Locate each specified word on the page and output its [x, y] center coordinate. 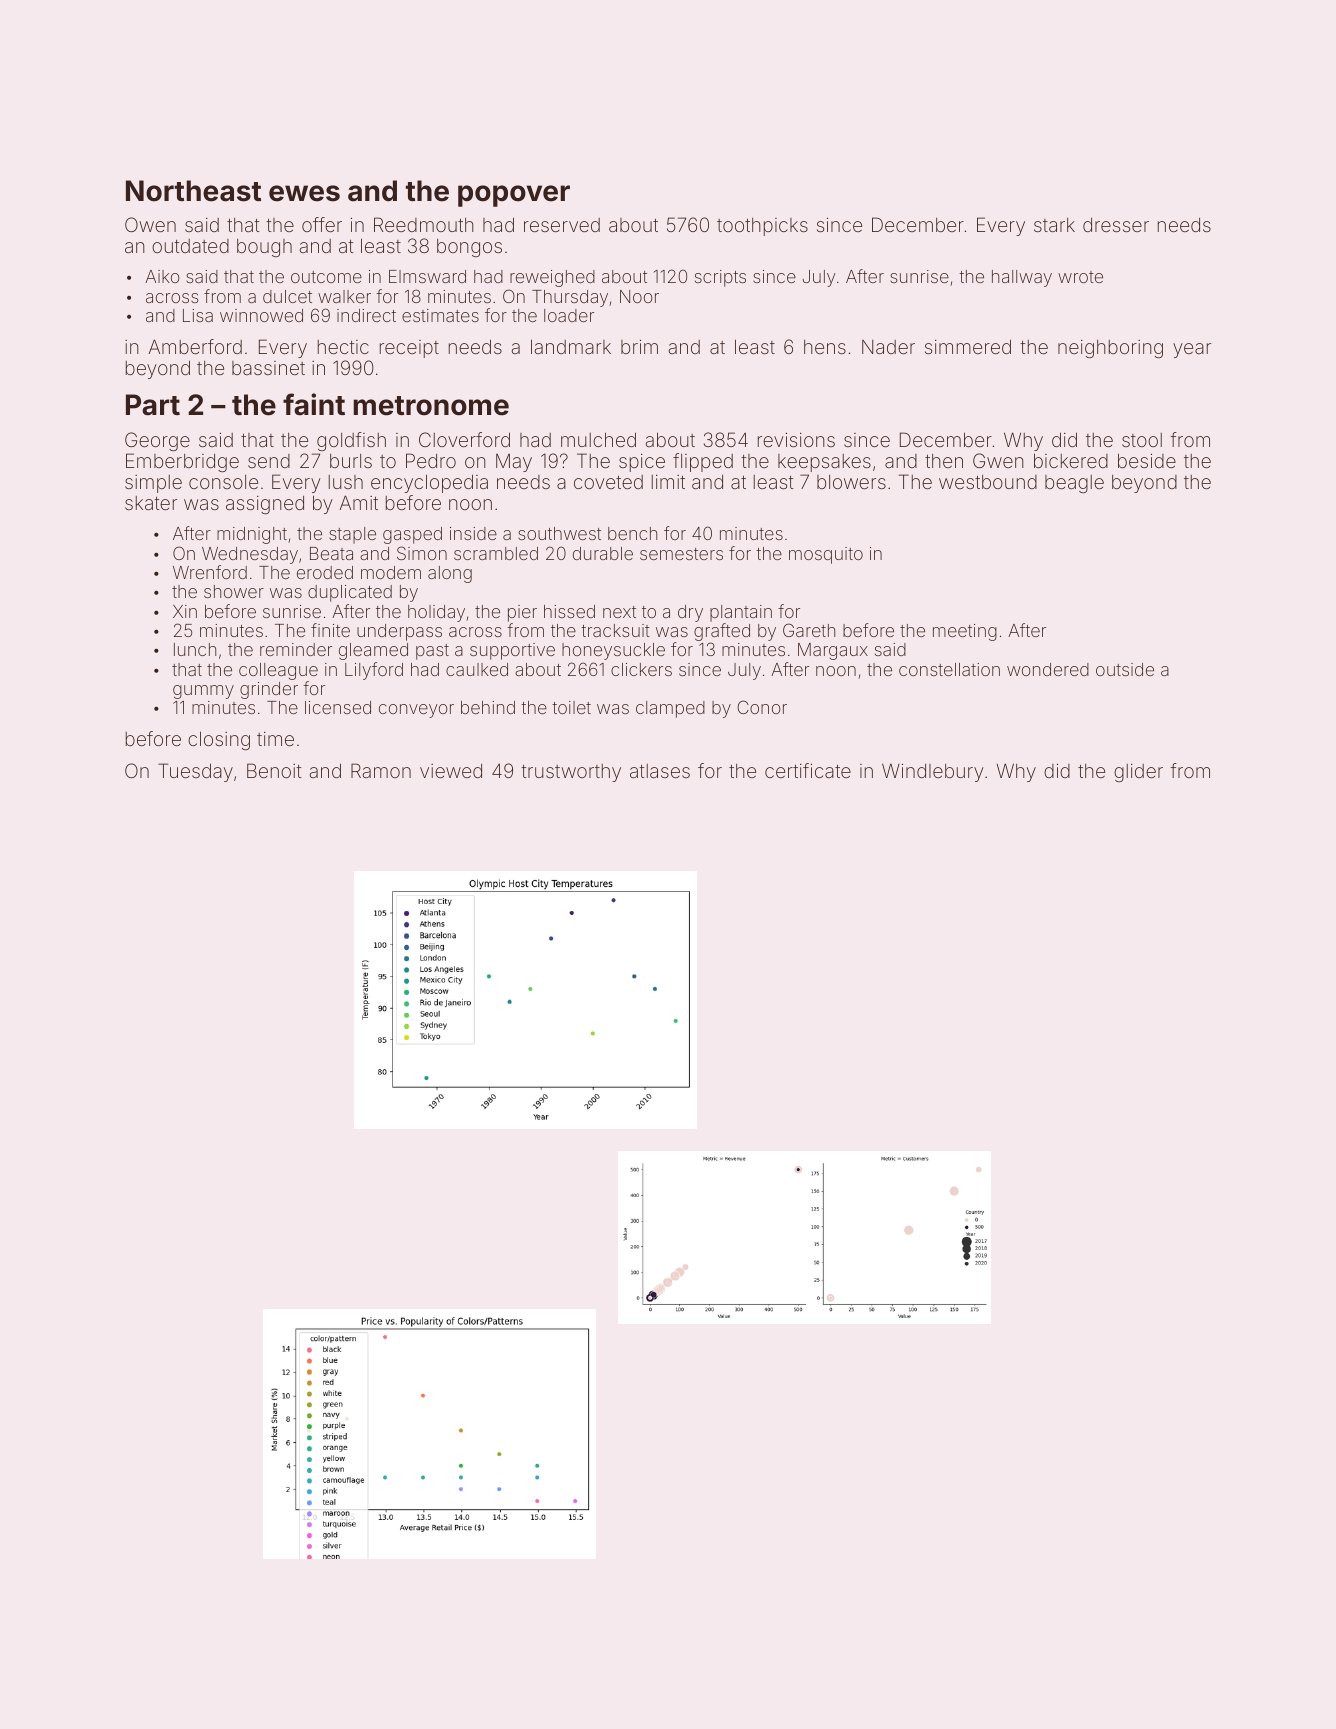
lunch [195, 649]
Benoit [274, 770]
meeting [965, 632]
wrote [1080, 277]
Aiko [162, 276]
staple [352, 535]
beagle [1074, 484]
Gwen [998, 460]
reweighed [552, 278]
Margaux [833, 651]
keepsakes [824, 463]
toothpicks [762, 227]
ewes [304, 193]
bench [632, 533]
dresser [1116, 225]
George [157, 441]
